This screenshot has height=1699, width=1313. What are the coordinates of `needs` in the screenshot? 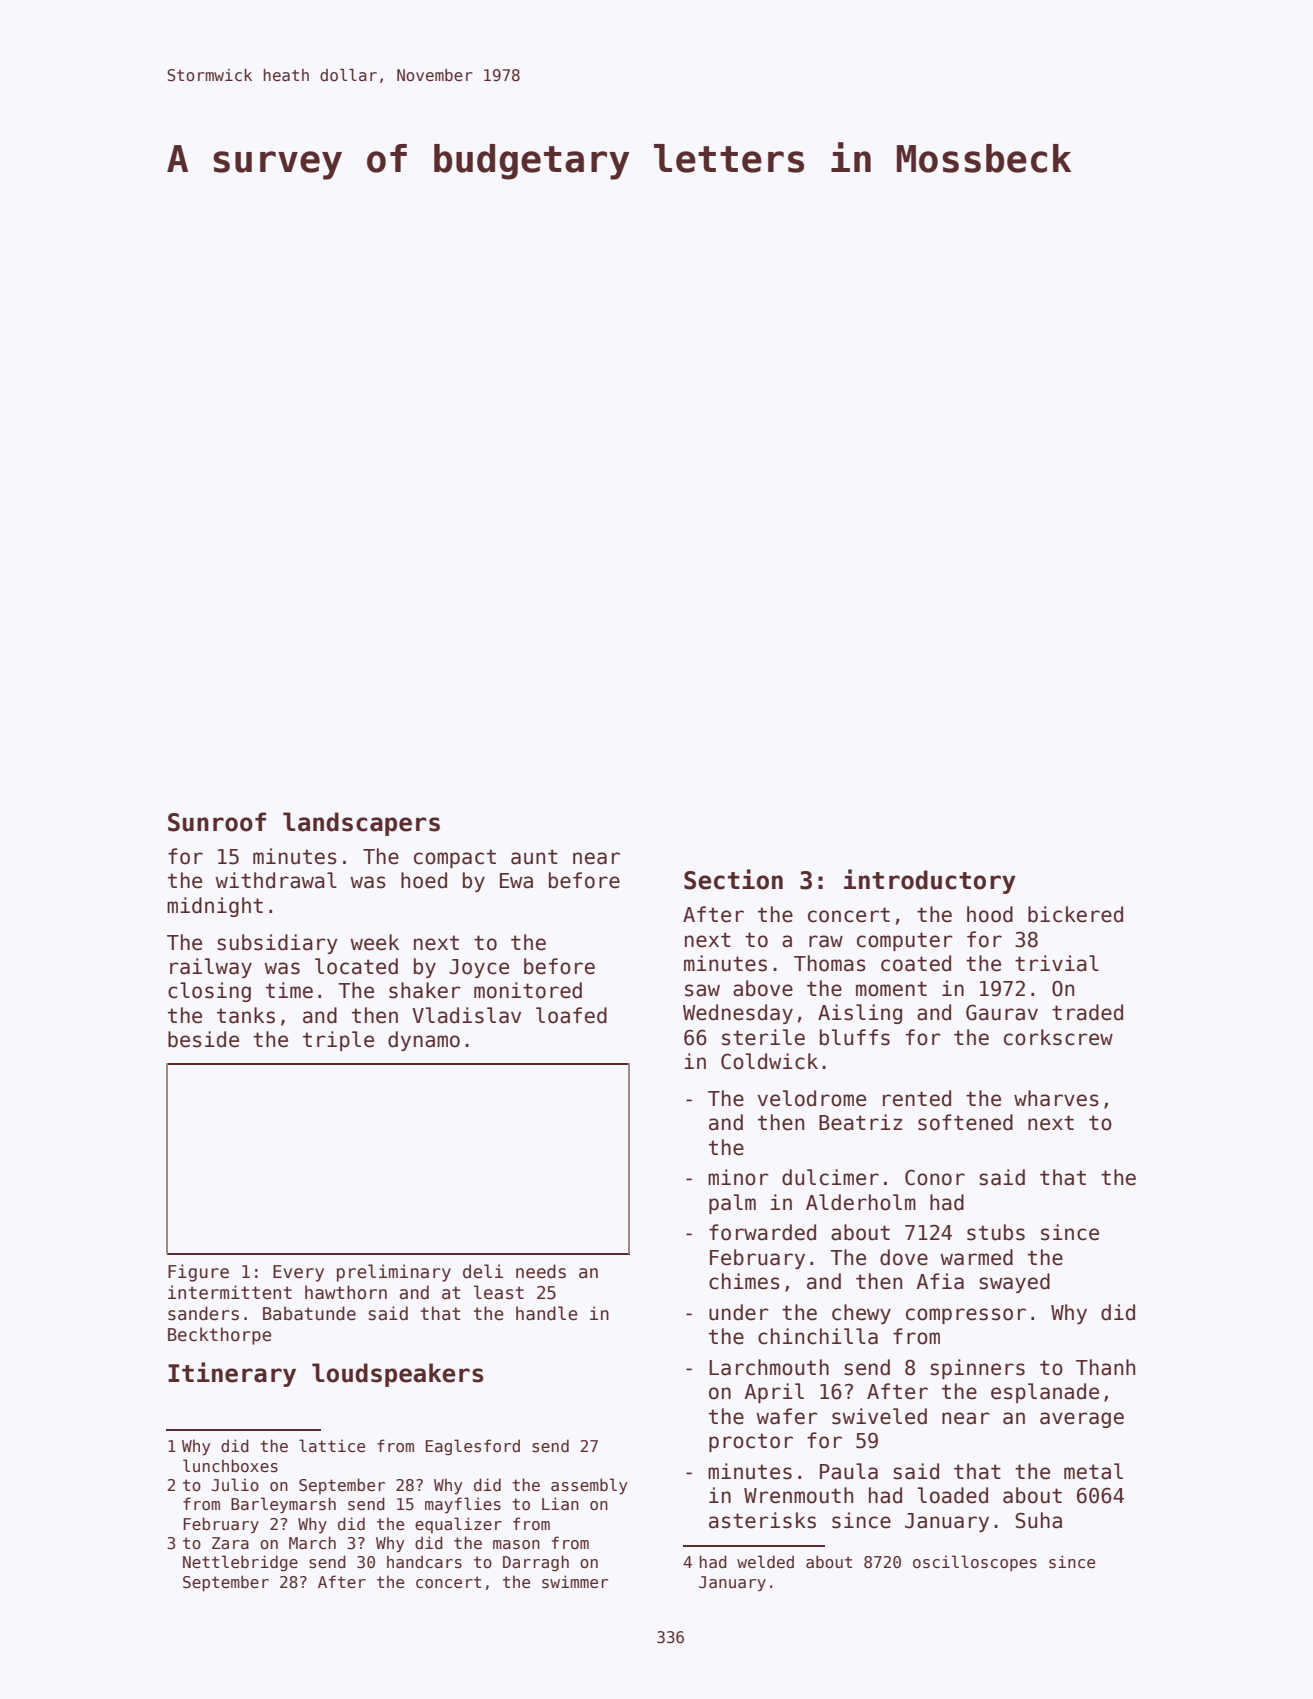 It's located at (541, 1271).
